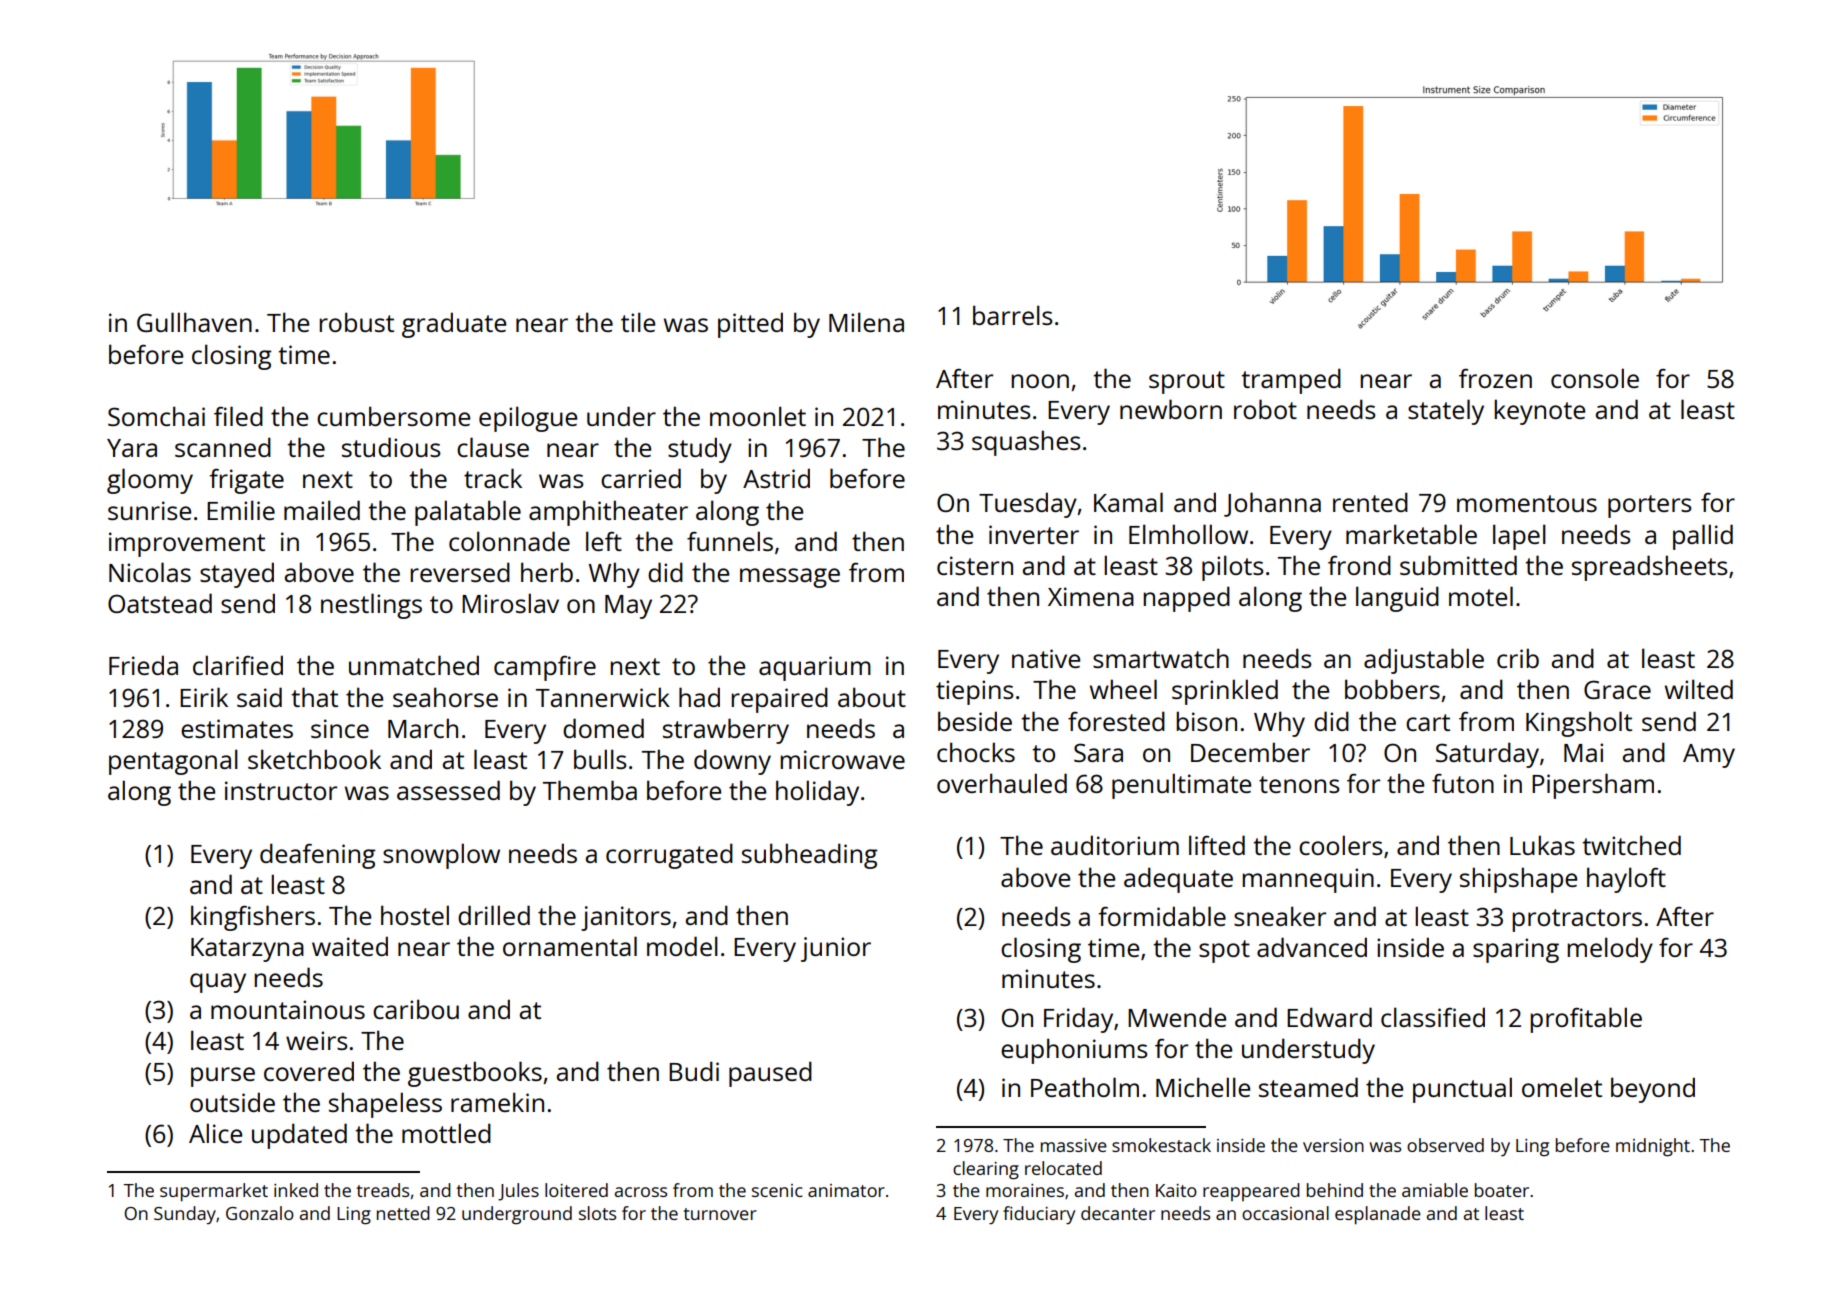  What do you see at coordinates (1595, 378) in the image?
I see `console` at bounding box center [1595, 378].
